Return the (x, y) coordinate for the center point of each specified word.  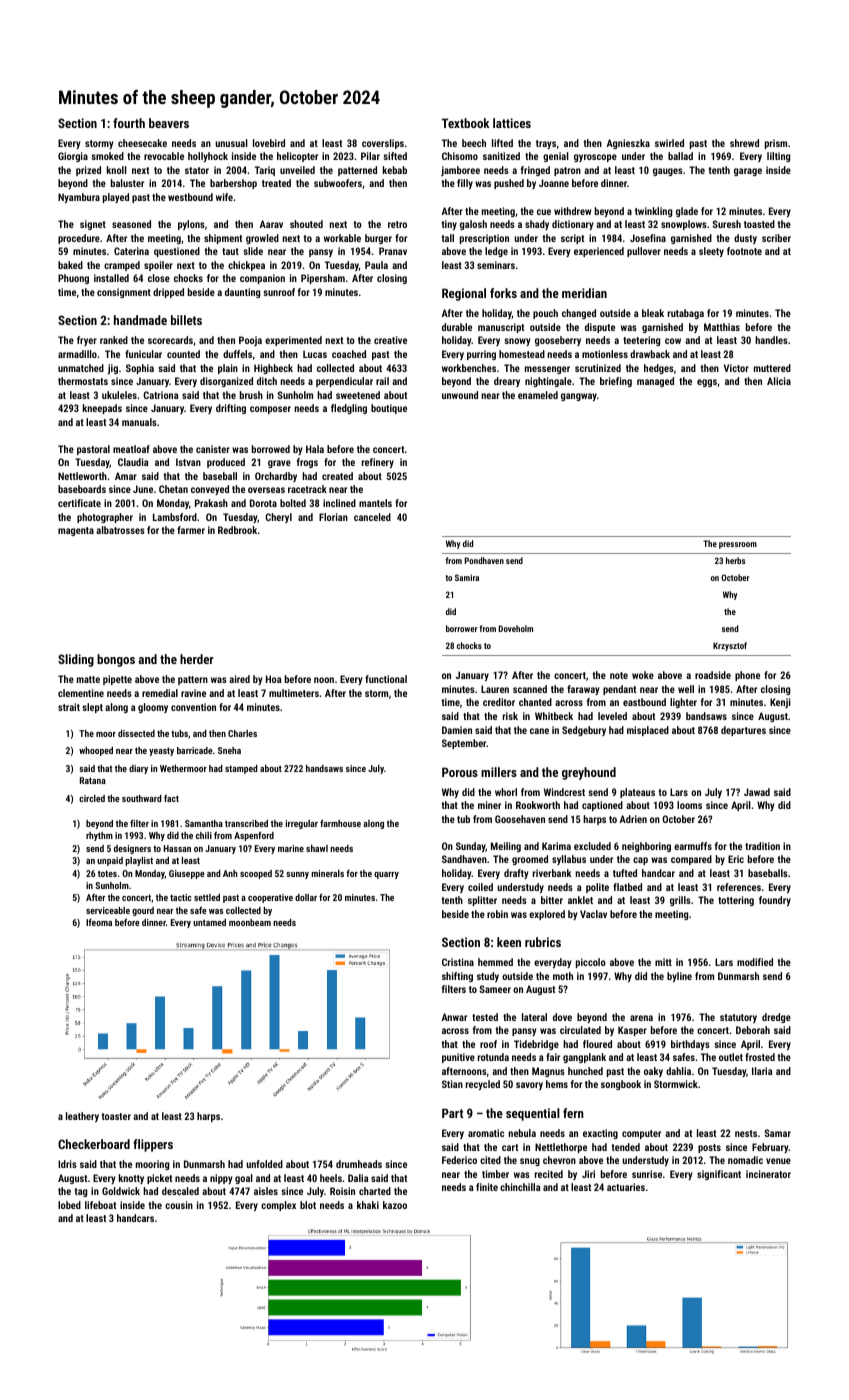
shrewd (744, 143)
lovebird (269, 143)
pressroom (738, 545)
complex (278, 1206)
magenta (76, 531)
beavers (169, 123)
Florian (333, 517)
